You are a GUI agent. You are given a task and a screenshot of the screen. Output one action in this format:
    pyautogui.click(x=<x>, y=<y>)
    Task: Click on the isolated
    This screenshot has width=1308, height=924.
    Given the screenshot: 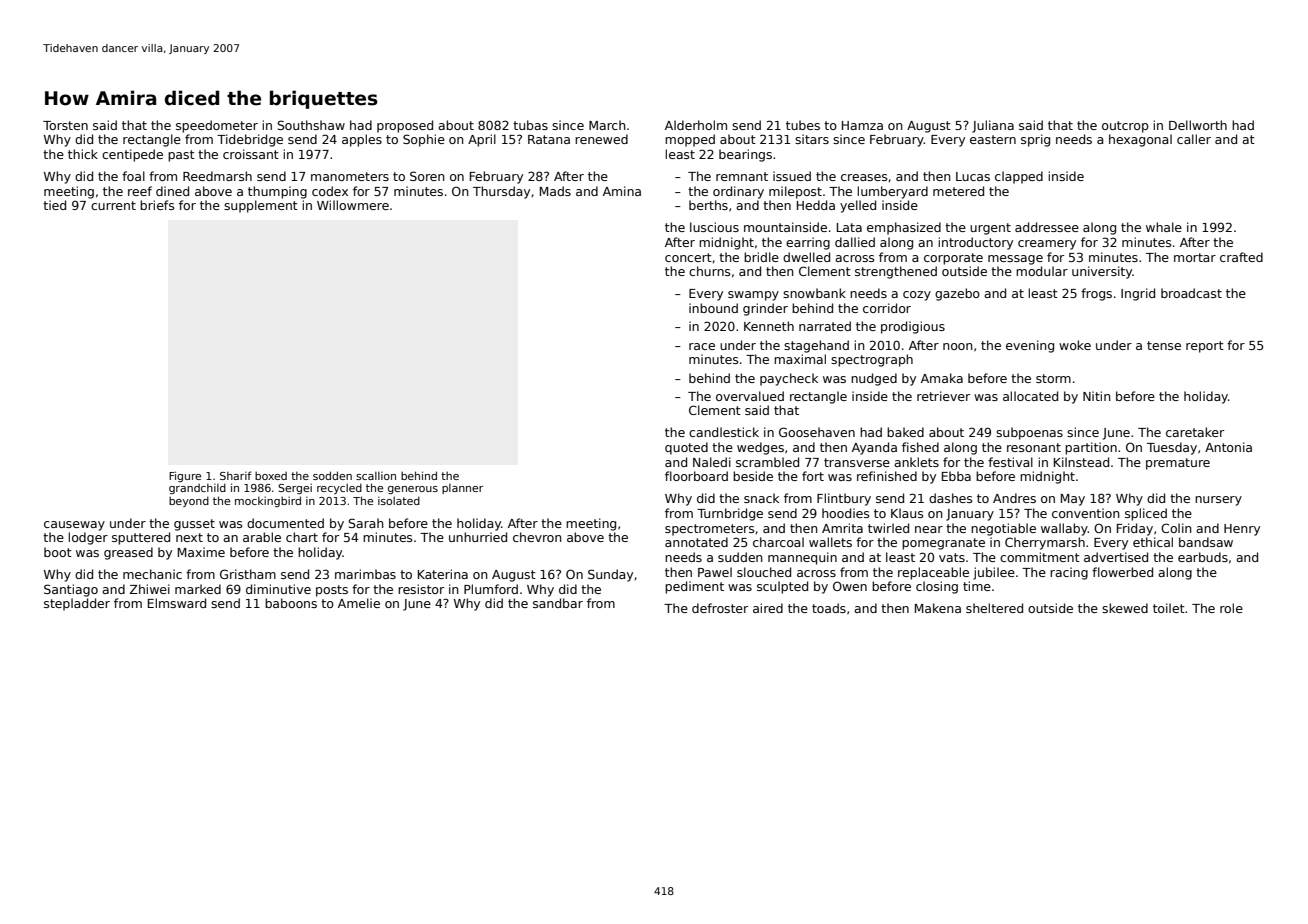 What is the action you would take?
    pyautogui.click(x=399, y=500)
